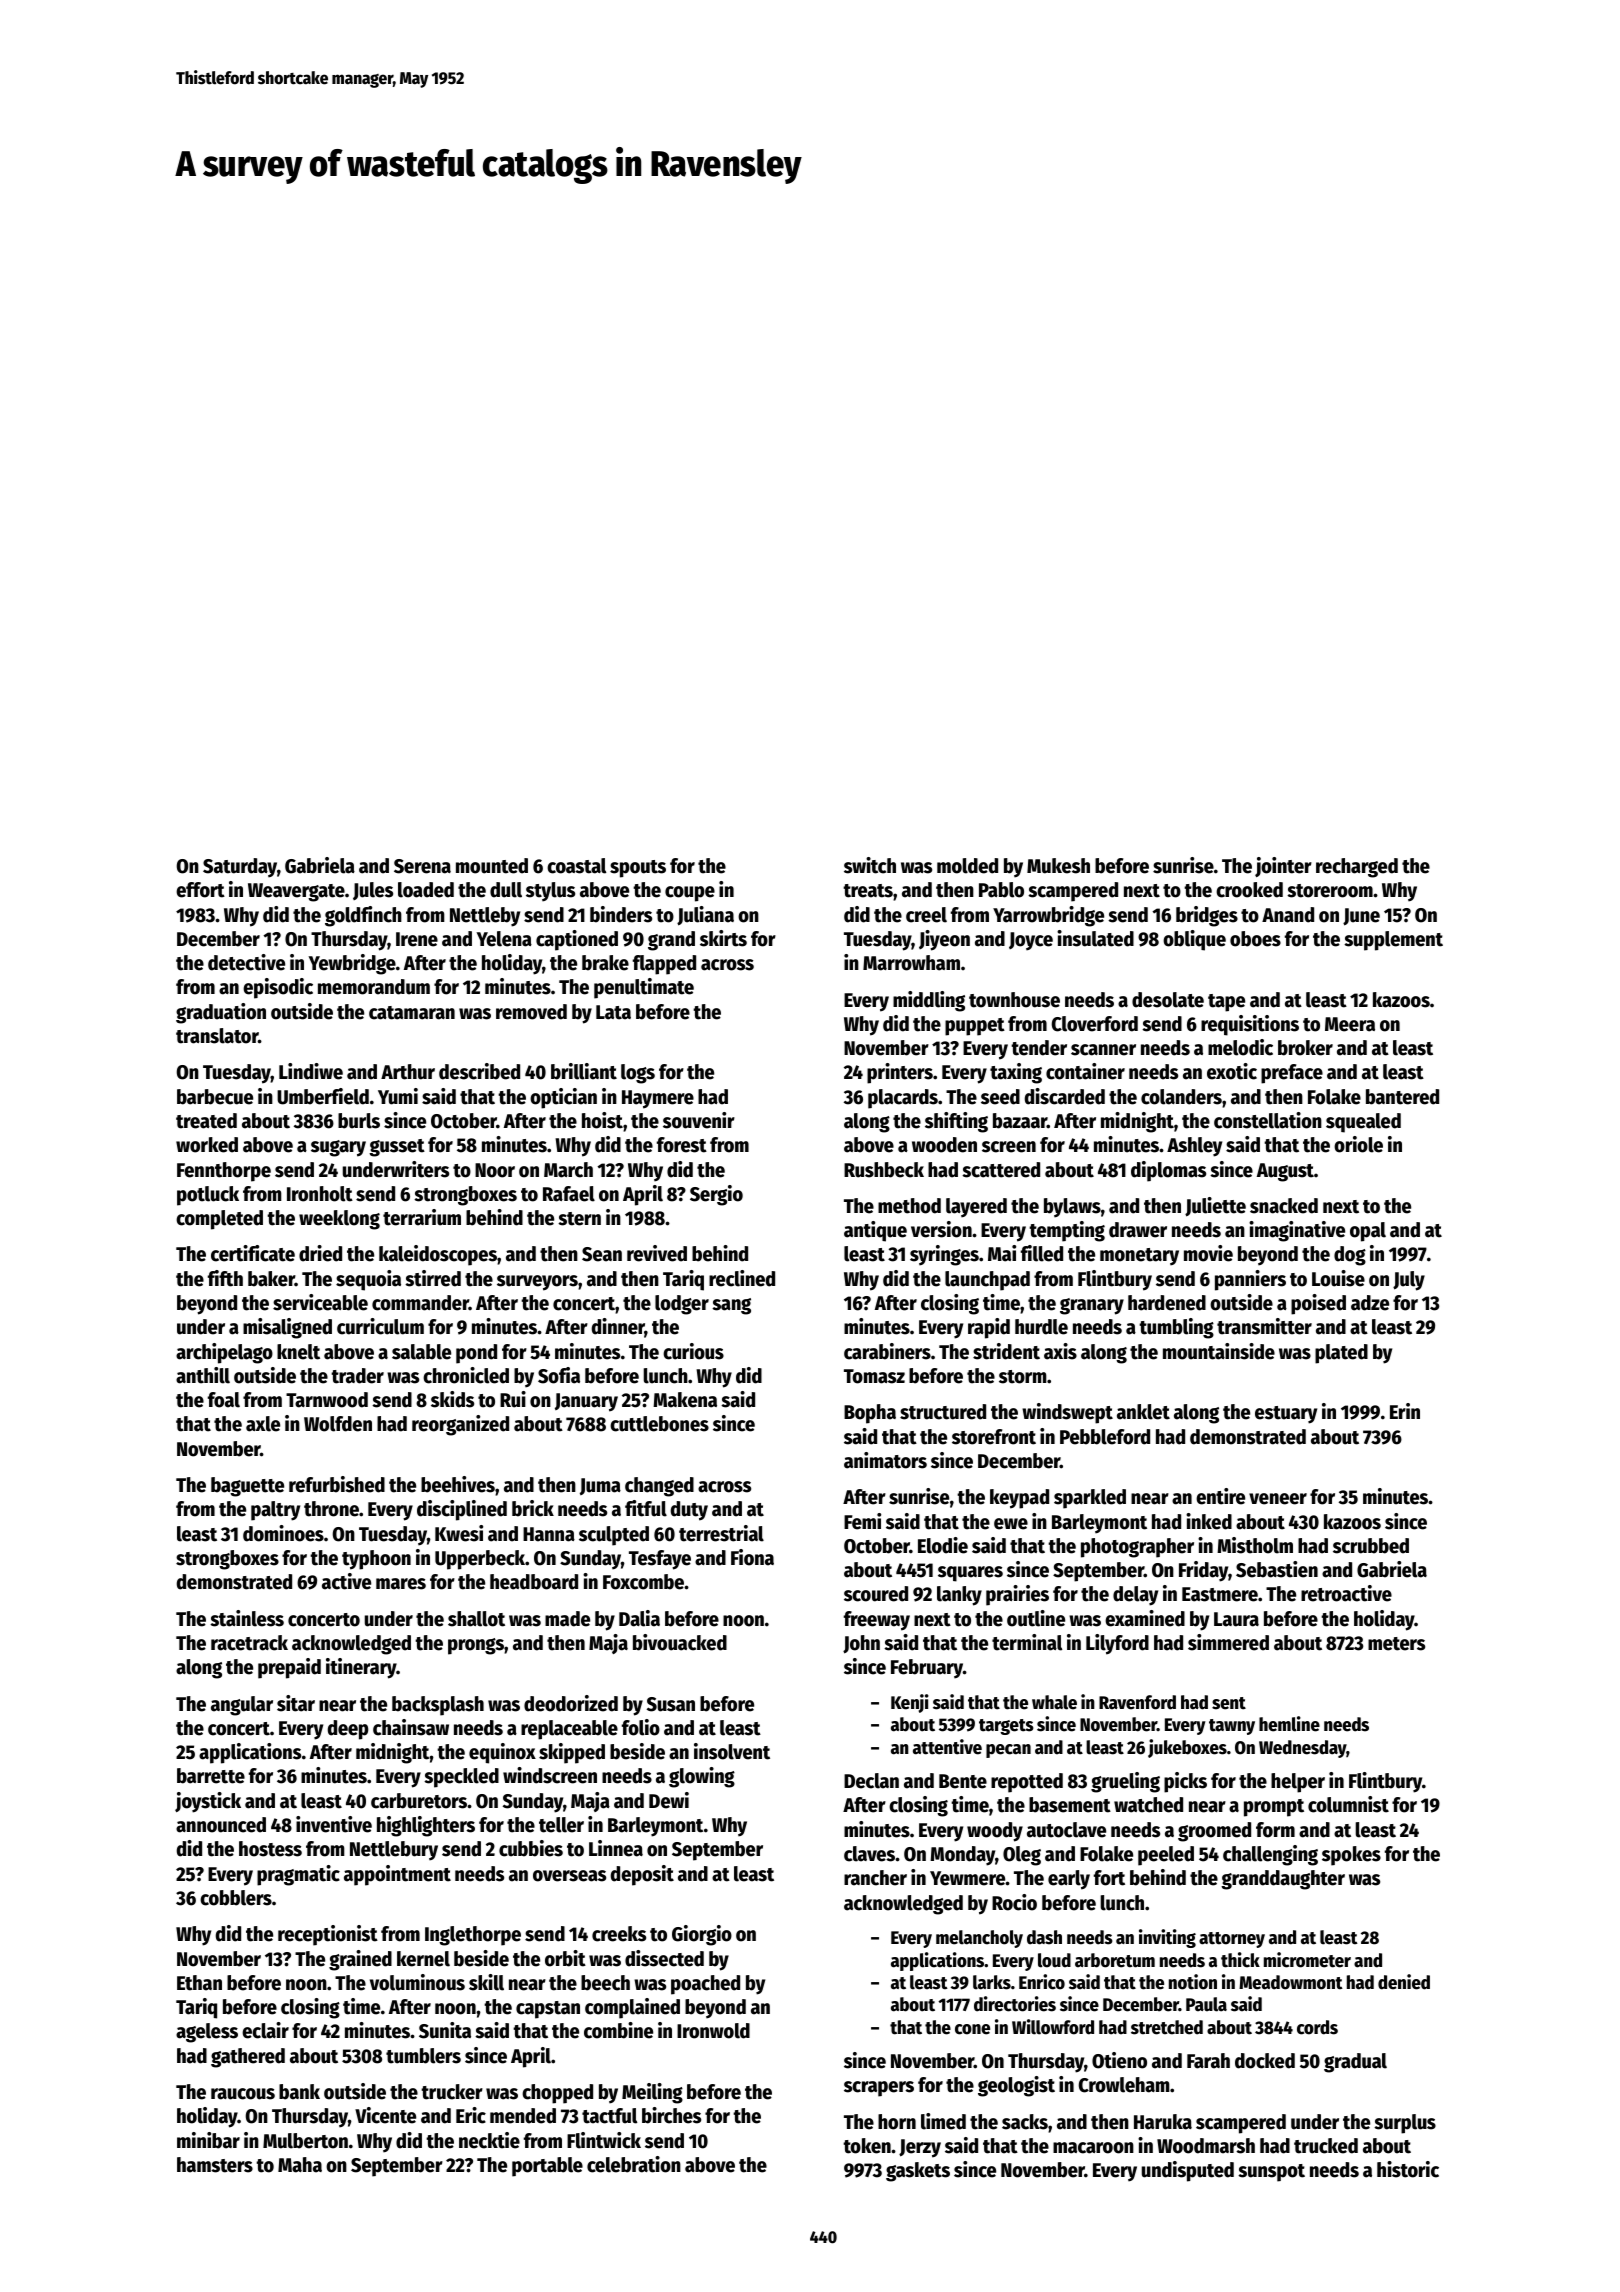 This document has height=2292, width=1620. Describe the element at coordinates (240, 868) in the document. I see `Saturday` at that location.
